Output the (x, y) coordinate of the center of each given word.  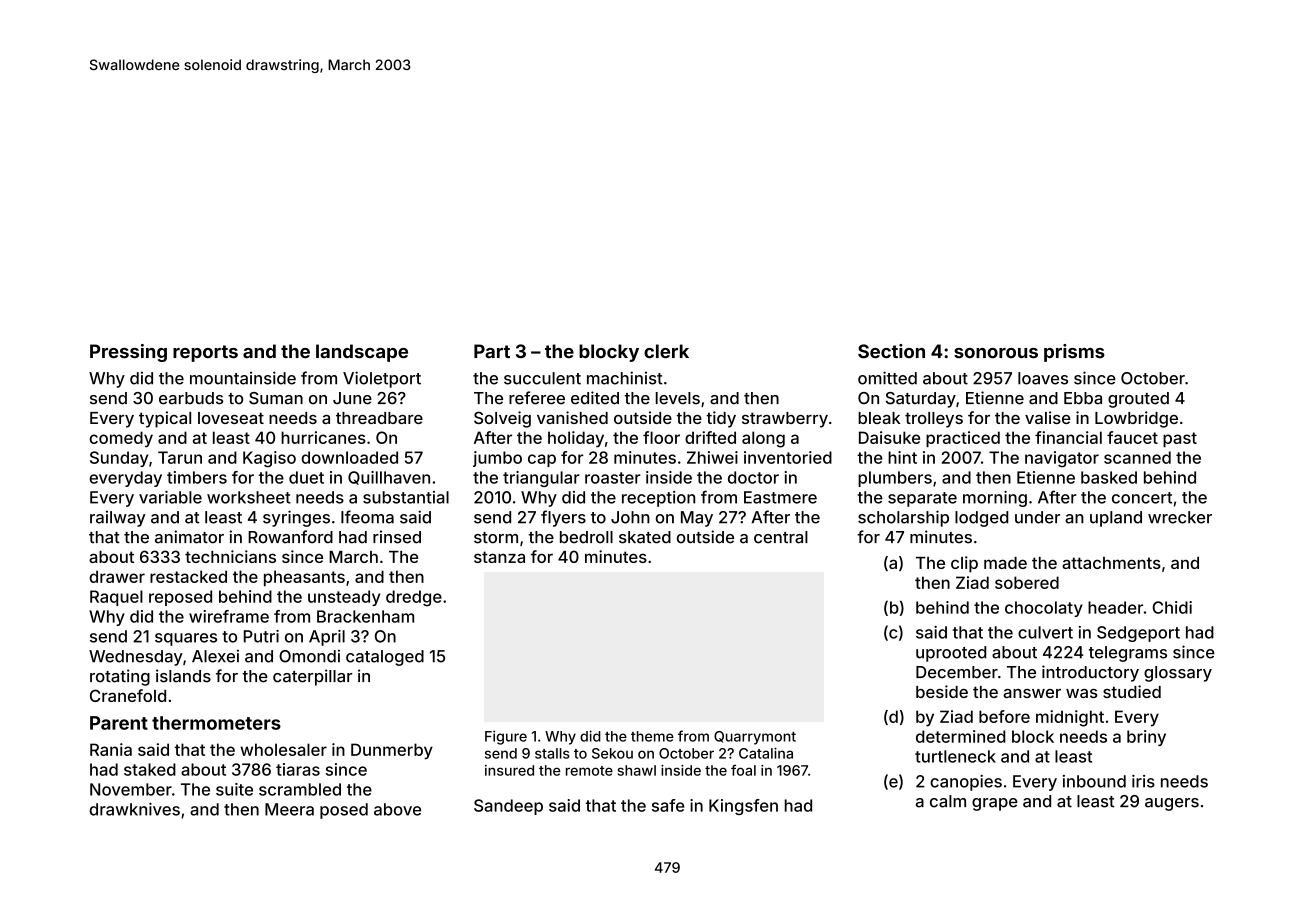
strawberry (785, 420)
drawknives (134, 809)
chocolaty (1044, 609)
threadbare (379, 418)
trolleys (934, 420)
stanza (499, 557)
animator (189, 537)
